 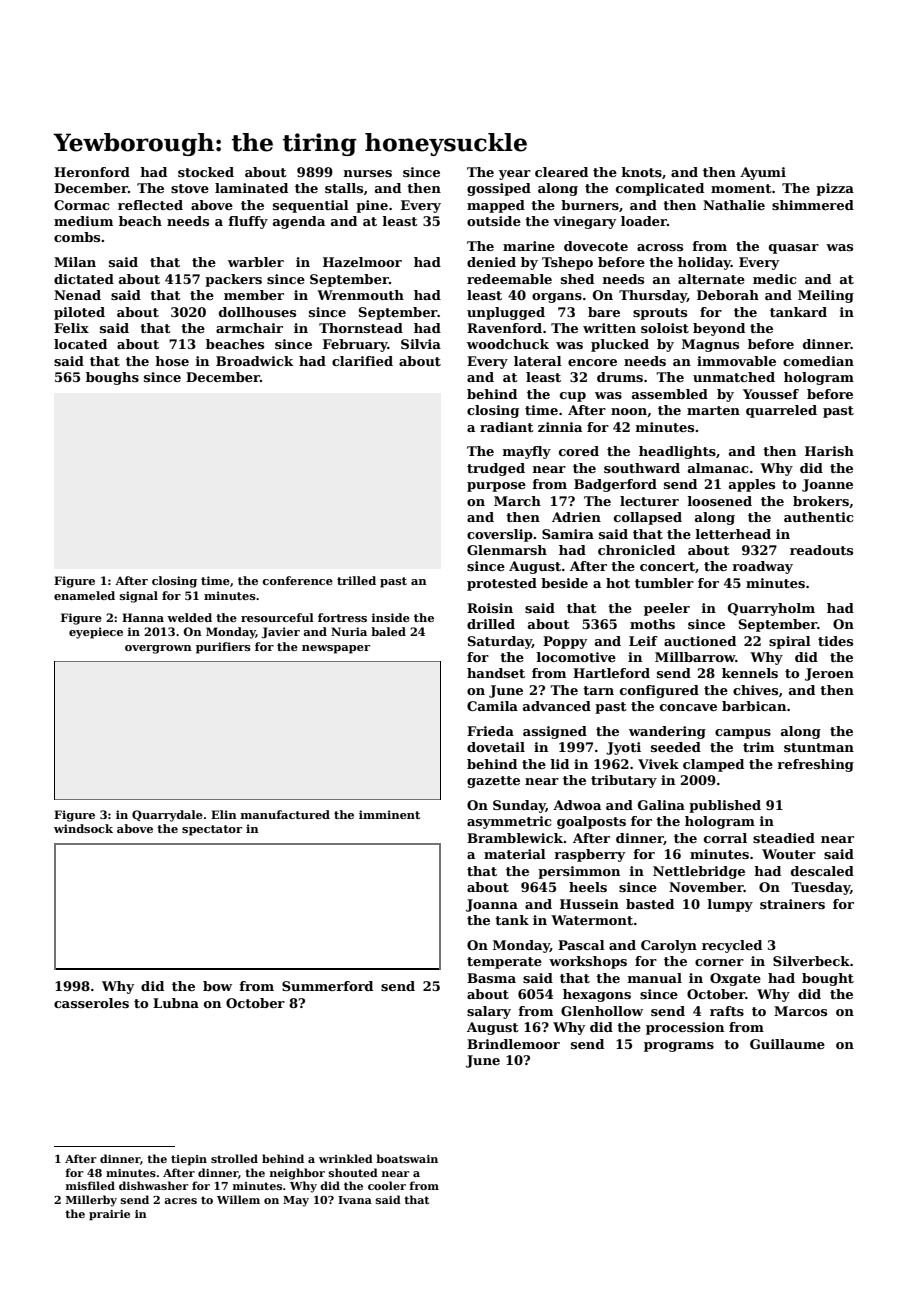 What do you see at coordinates (90, 1185) in the document?
I see `misfiled` at bounding box center [90, 1185].
